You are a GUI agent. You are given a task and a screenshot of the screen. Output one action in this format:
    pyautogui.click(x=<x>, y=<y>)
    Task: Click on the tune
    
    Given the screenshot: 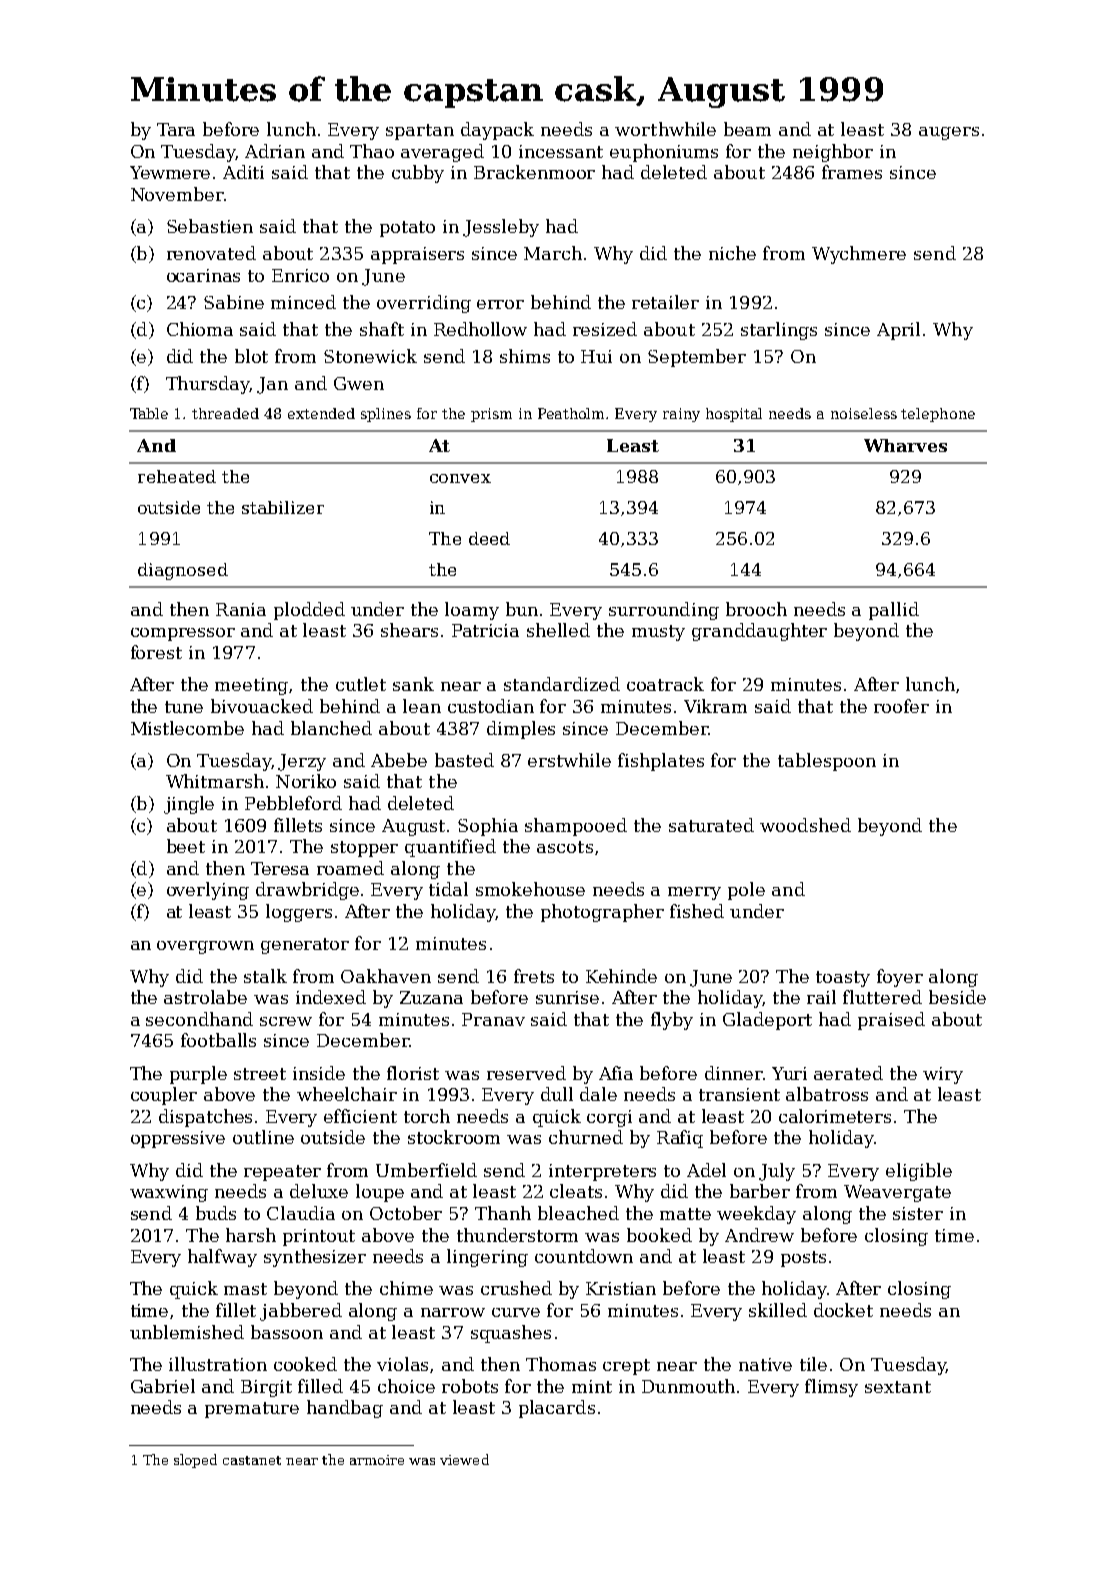 What is the action you would take?
    pyautogui.click(x=184, y=707)
